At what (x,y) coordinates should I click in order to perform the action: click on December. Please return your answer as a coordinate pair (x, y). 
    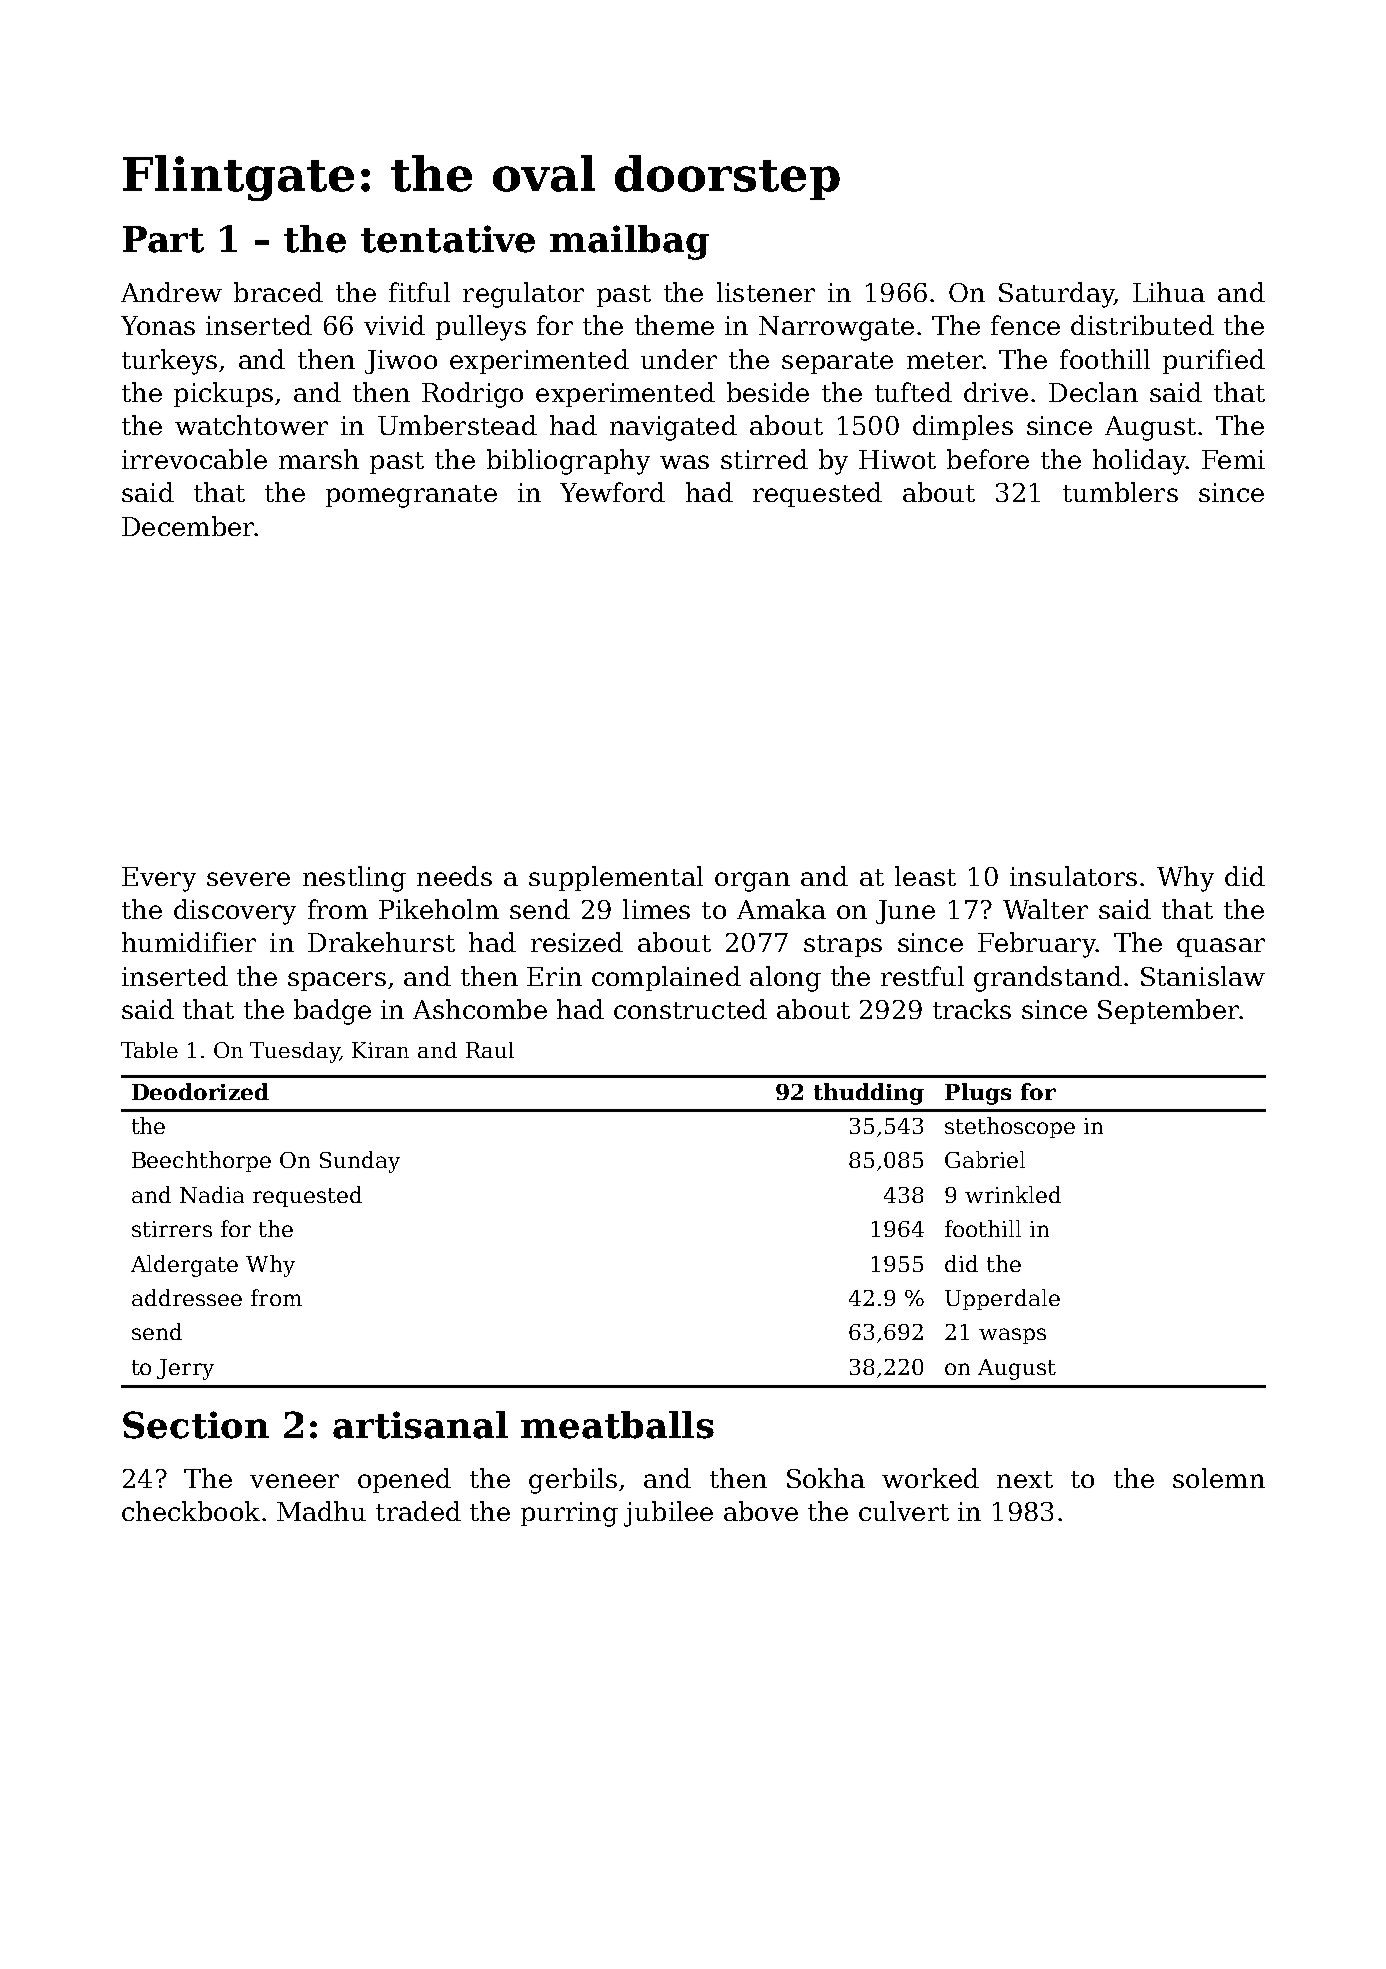
    Looking at the image, I should click on (188, 526).
